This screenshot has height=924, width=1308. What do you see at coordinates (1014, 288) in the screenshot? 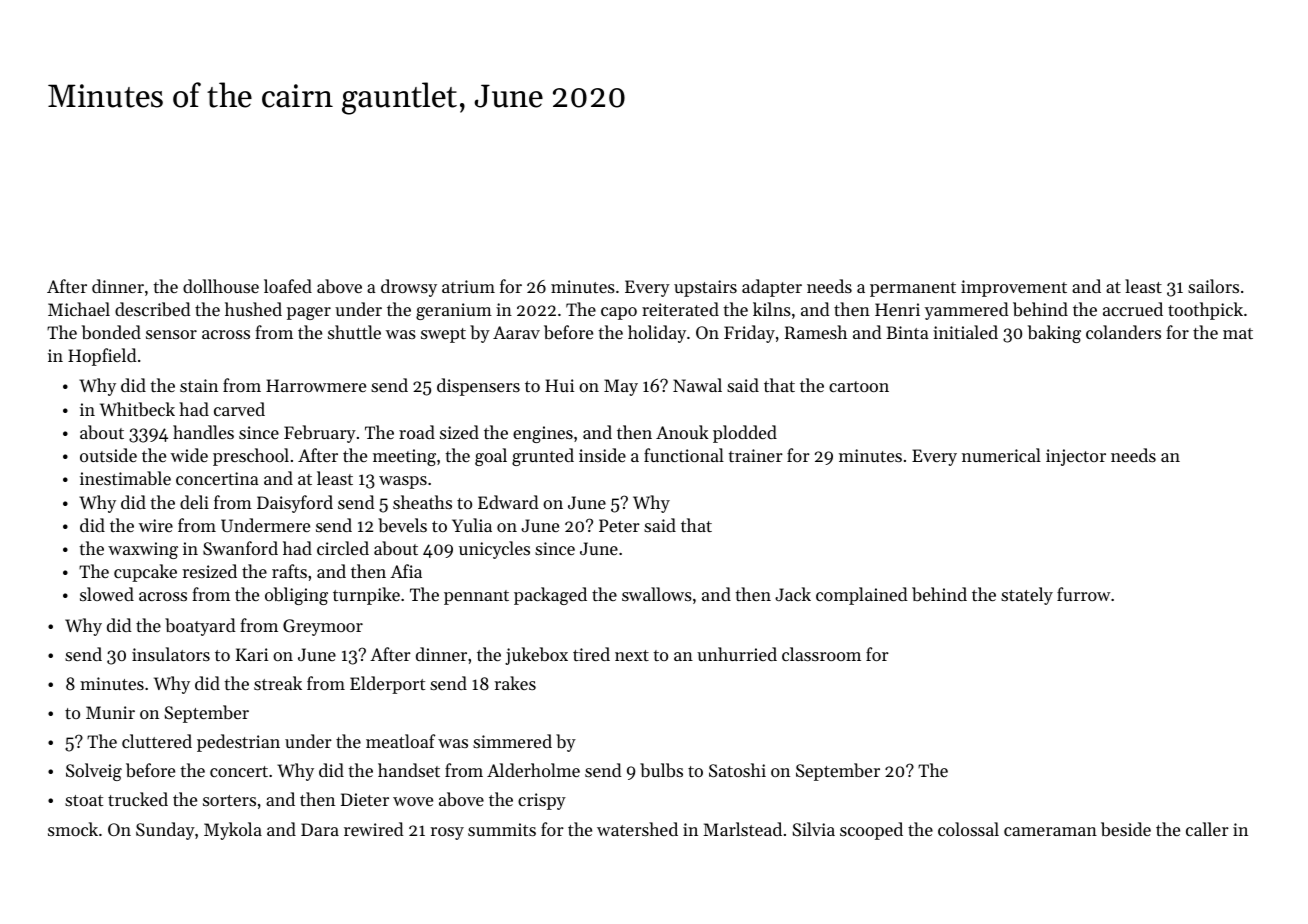
I see `improvement` at bounding box center [1014, 288].
